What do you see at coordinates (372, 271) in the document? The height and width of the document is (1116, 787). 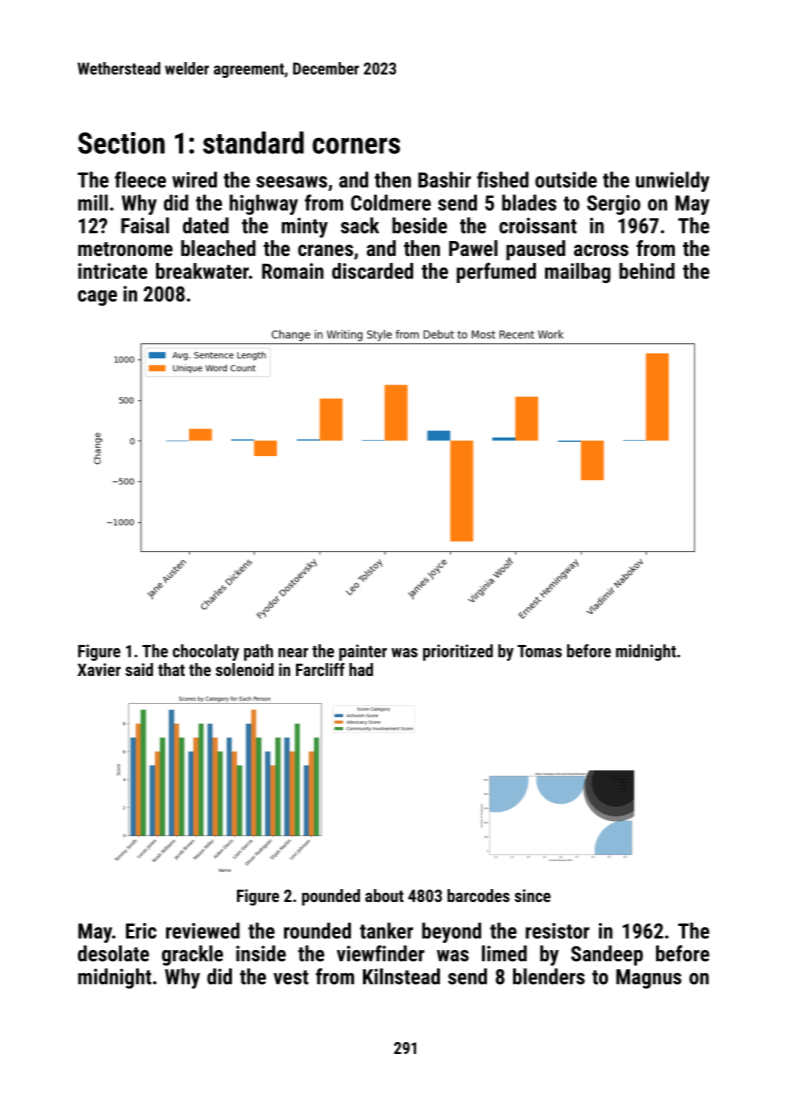 I see `discarded` at bounding box center [372, 271].
